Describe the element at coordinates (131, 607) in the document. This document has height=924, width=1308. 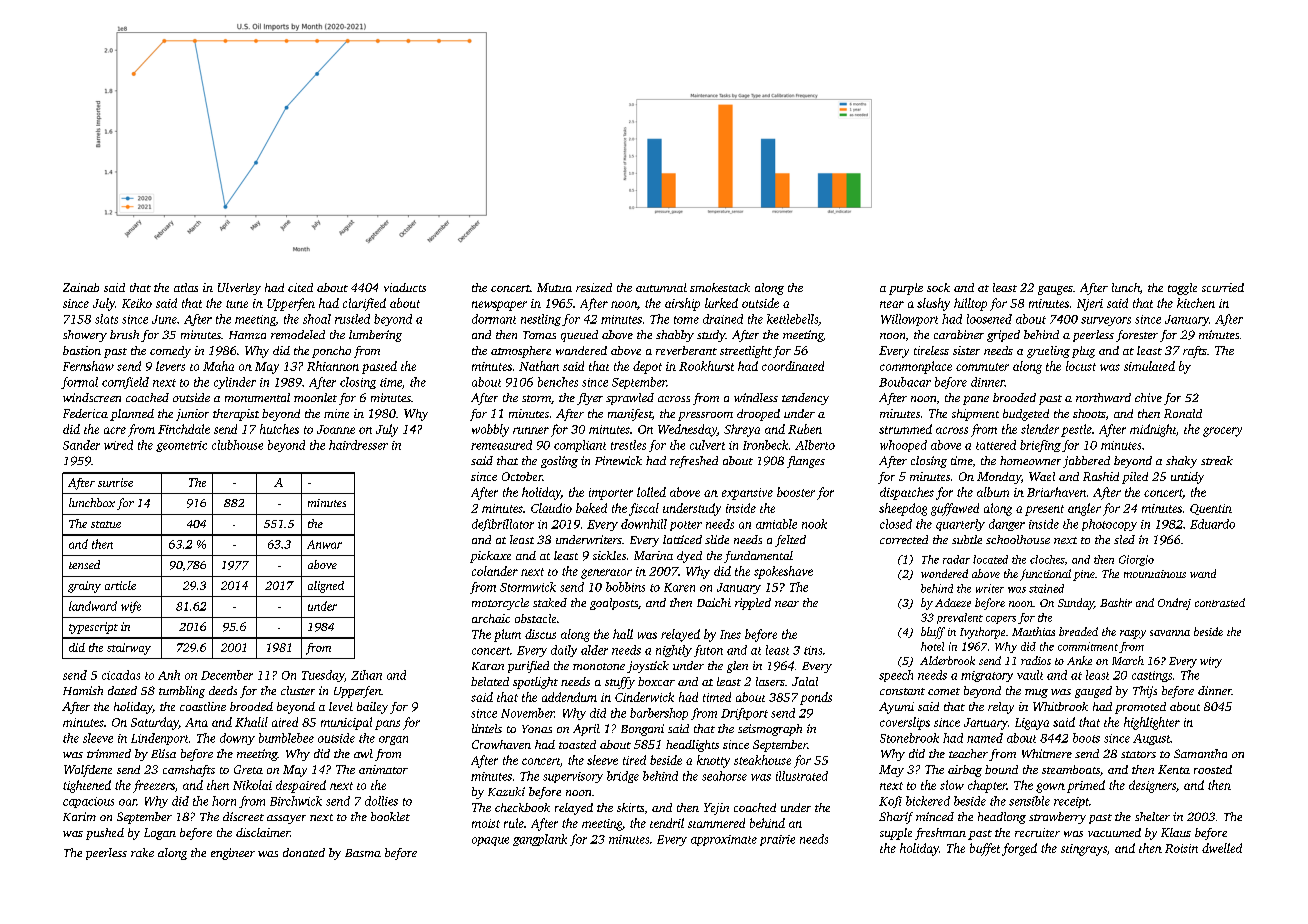
I see `wife` at that location.
